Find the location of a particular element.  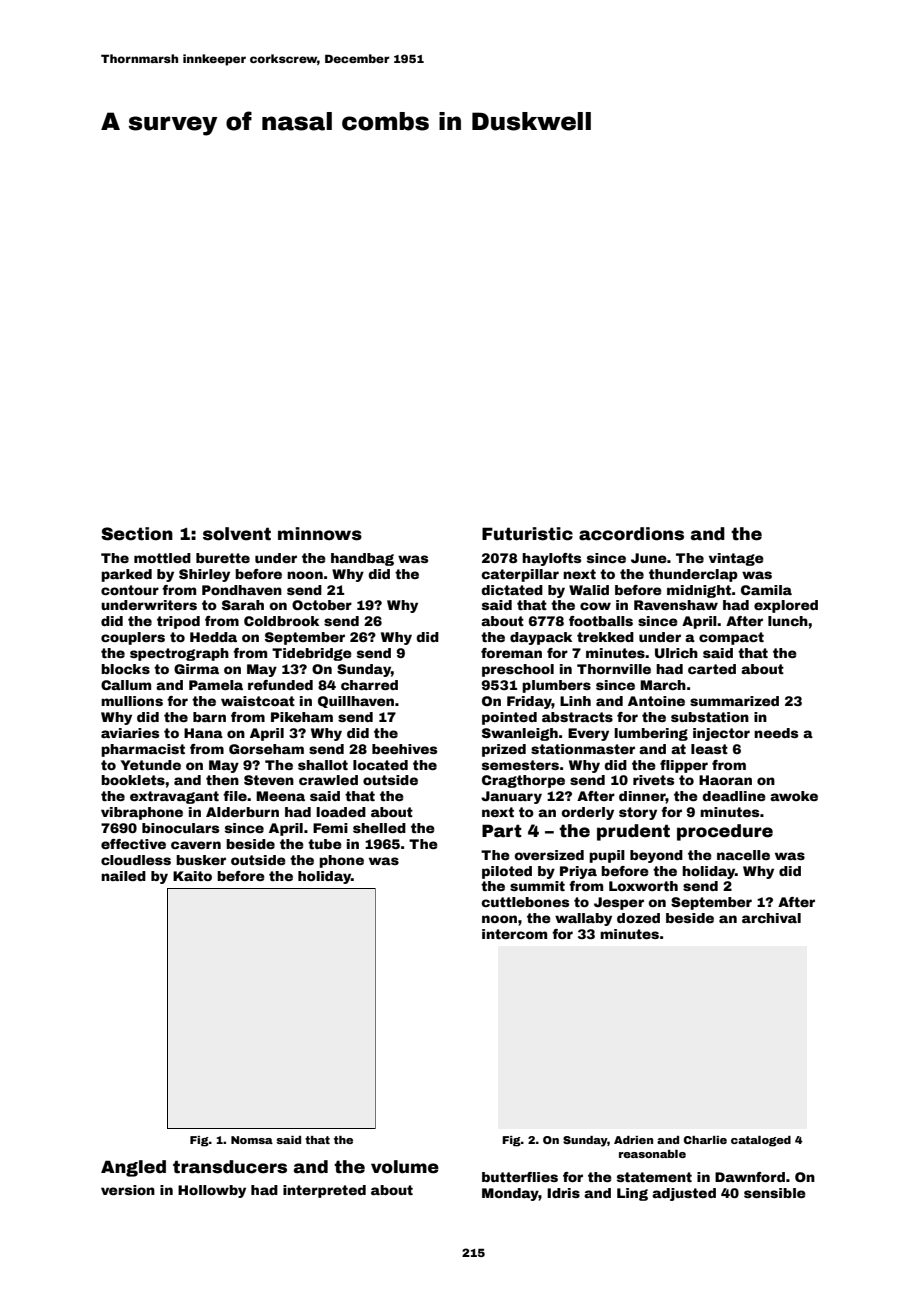

nailed is located at coordinates (123, 876).
